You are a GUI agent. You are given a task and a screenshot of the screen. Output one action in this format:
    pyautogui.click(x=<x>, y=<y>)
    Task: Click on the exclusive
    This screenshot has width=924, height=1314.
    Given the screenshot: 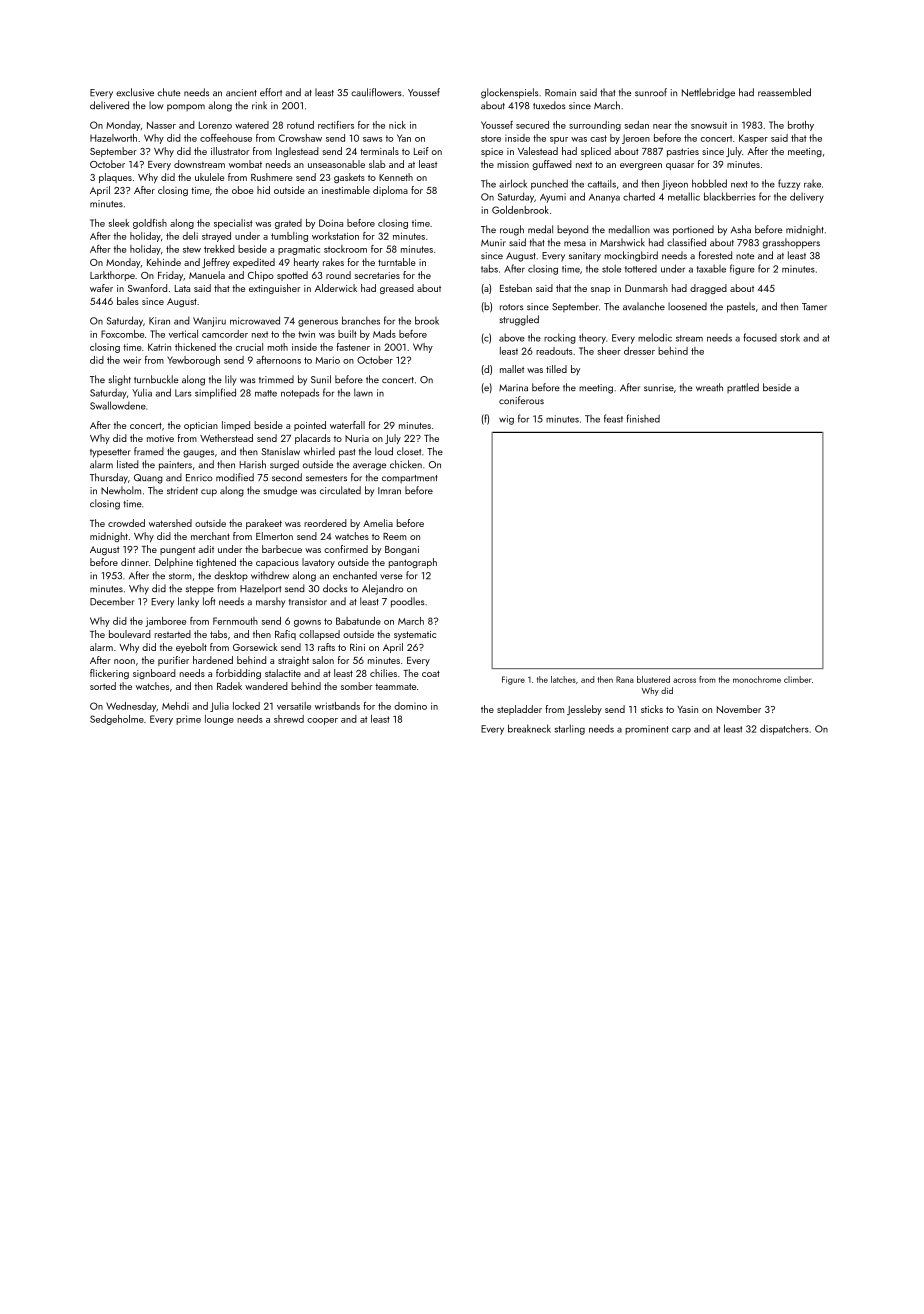 What is the action you would take?
    pyautogui.click(x=135, y=92)
